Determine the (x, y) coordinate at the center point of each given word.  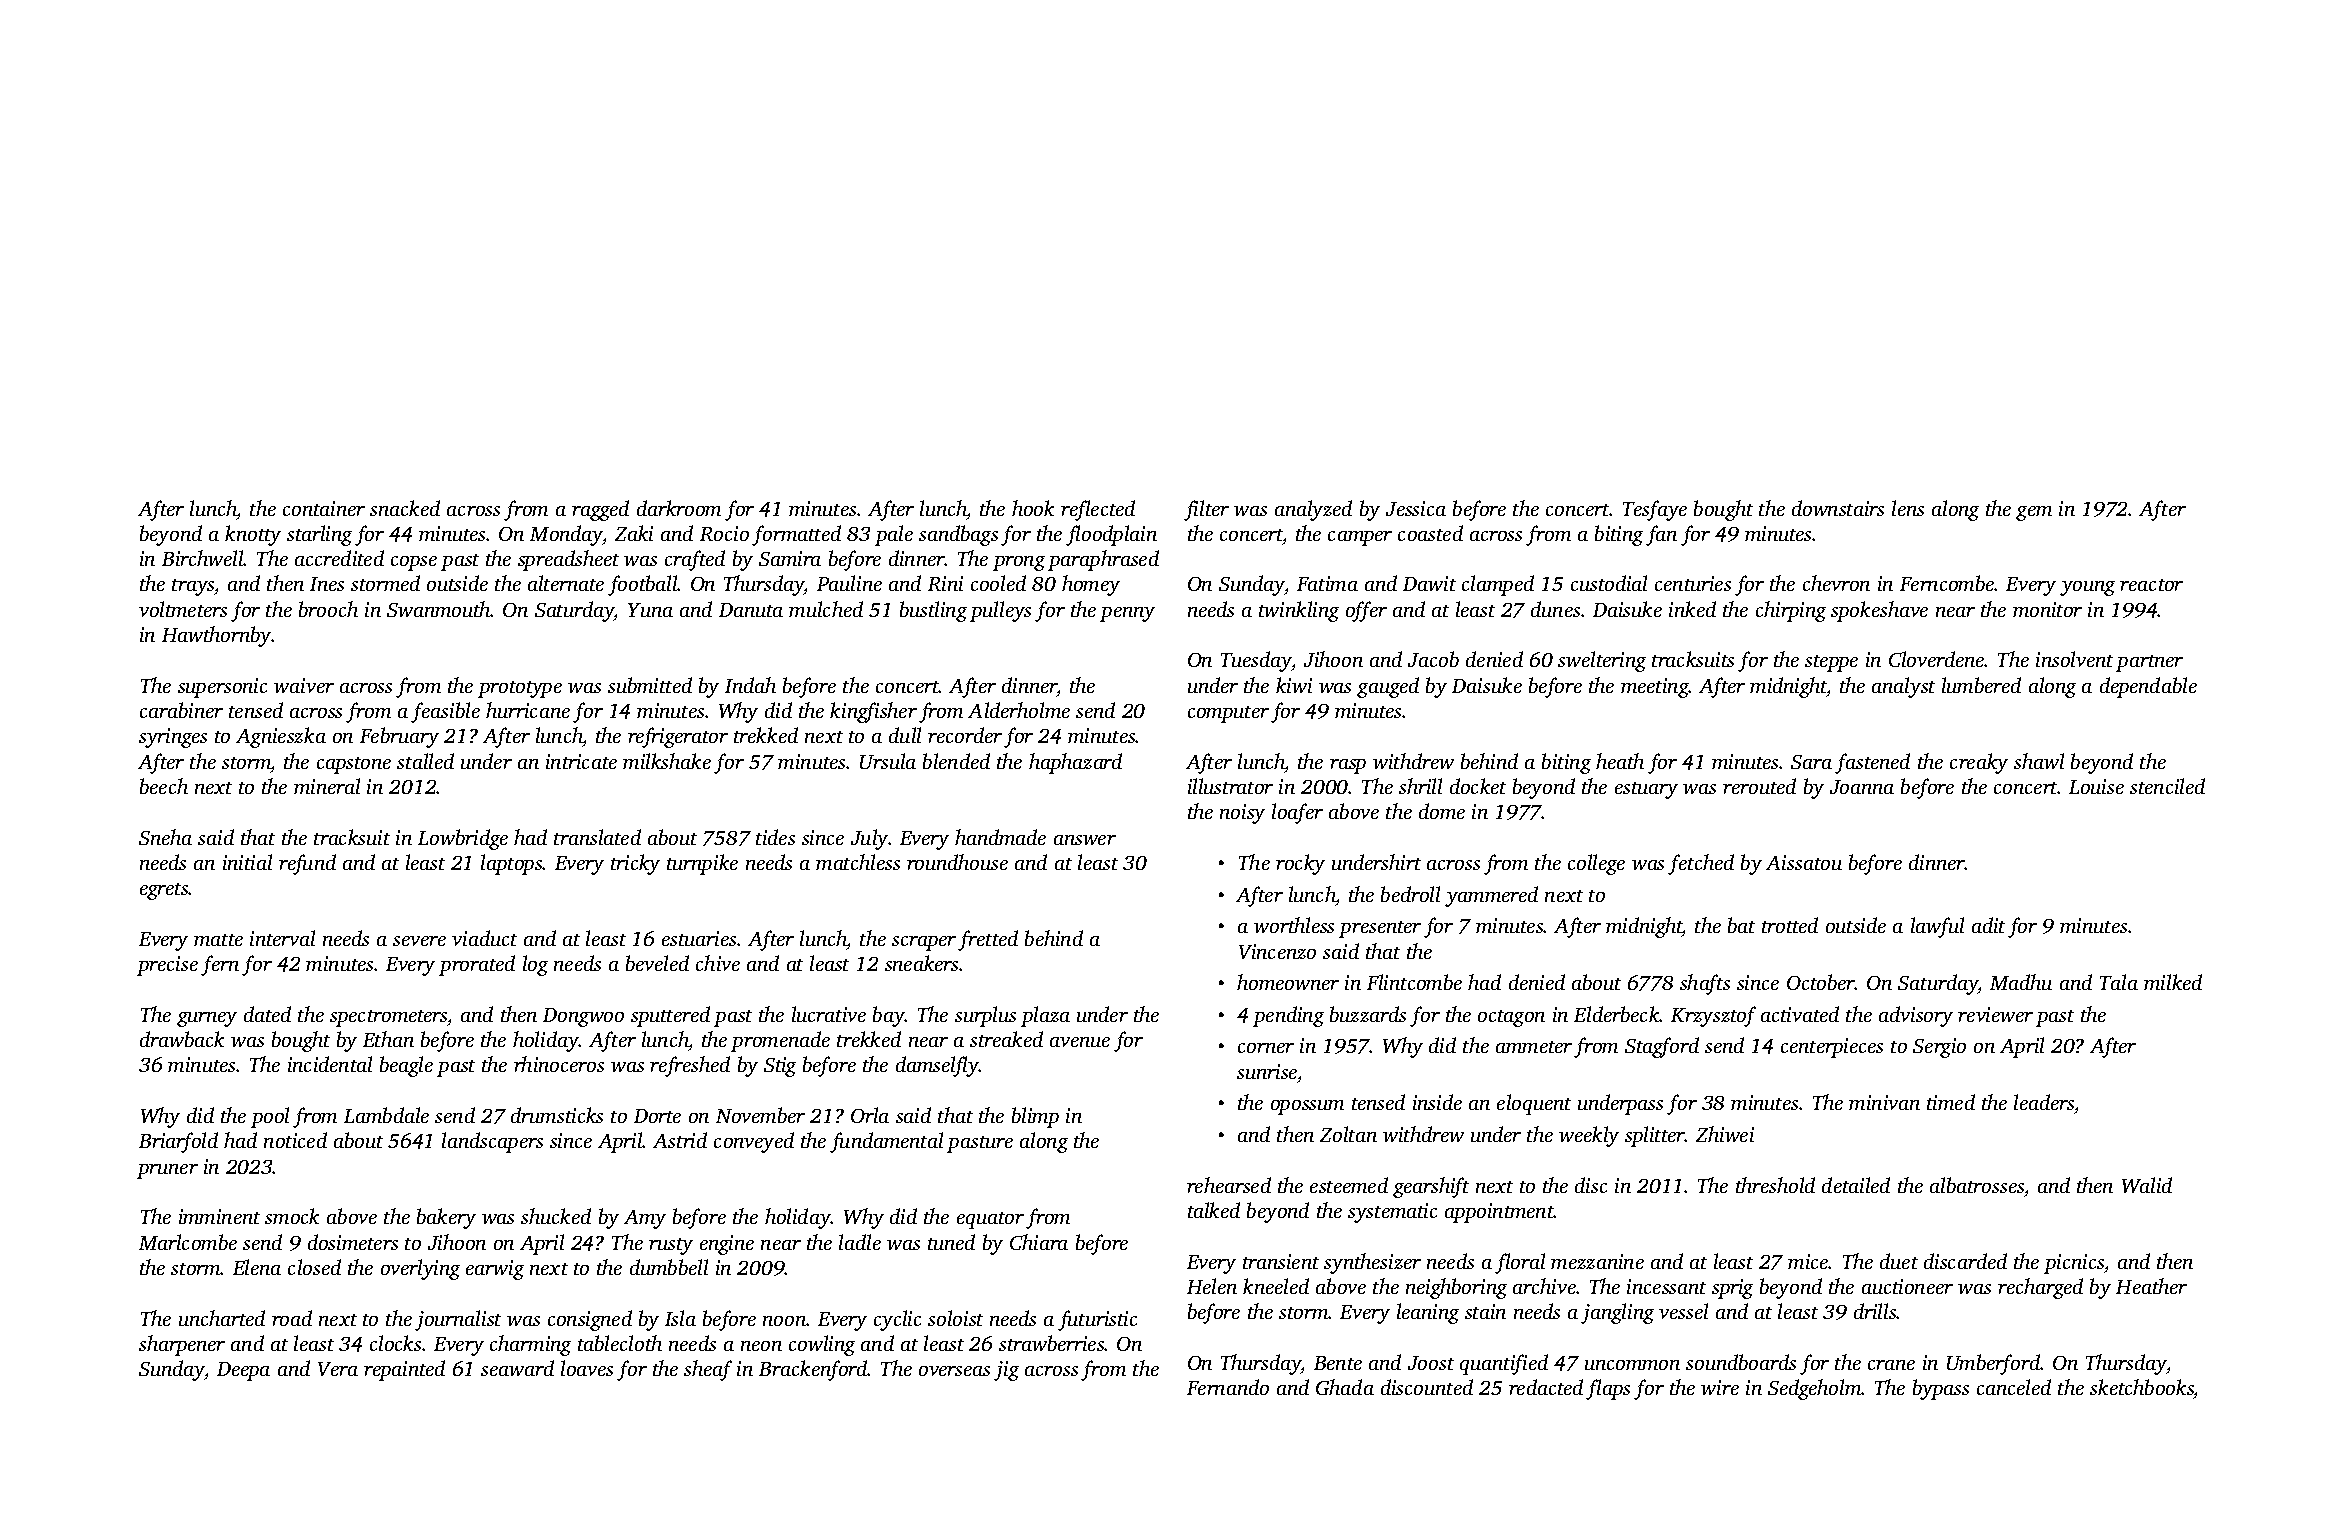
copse (414, 563)
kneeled (1276, 1286)
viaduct (484, 938)
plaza (1045, 1016)
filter (1206, 510)
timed (1951, 1102)
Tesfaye (1655, 510)
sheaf (708, 1370)
